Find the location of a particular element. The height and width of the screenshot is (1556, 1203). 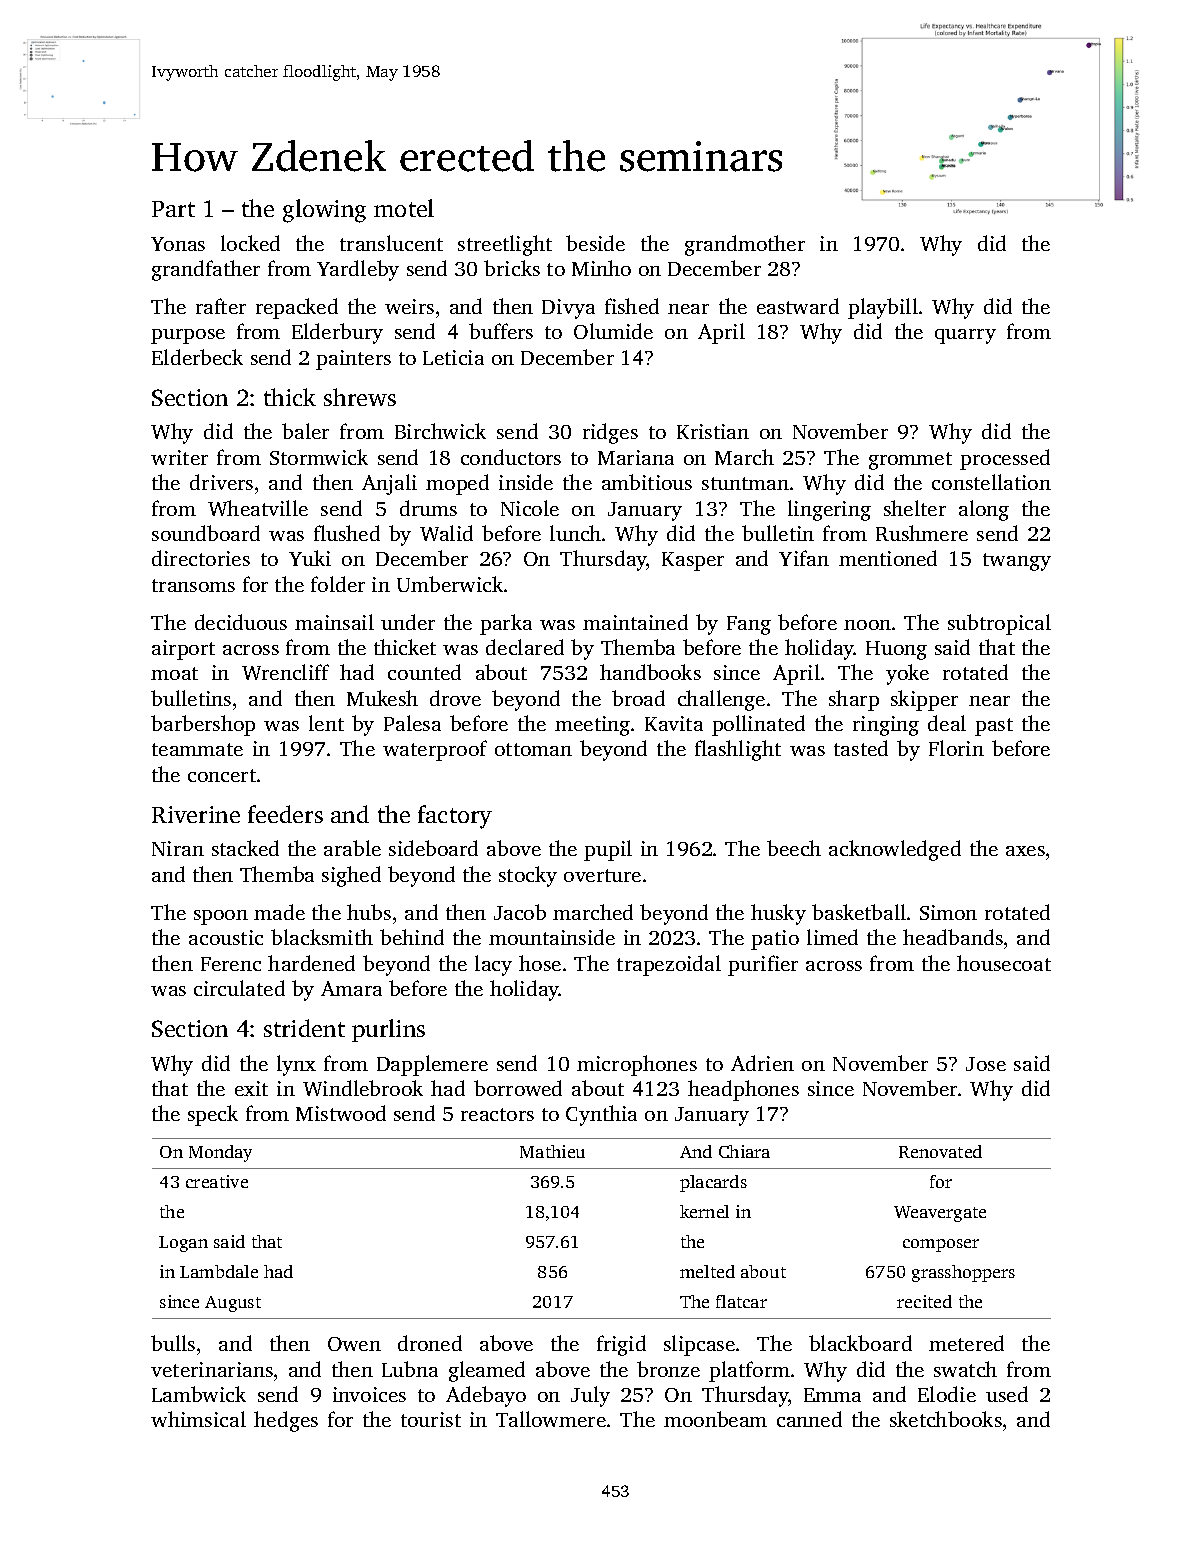

ottoman is located at coordinates (533, 749).
